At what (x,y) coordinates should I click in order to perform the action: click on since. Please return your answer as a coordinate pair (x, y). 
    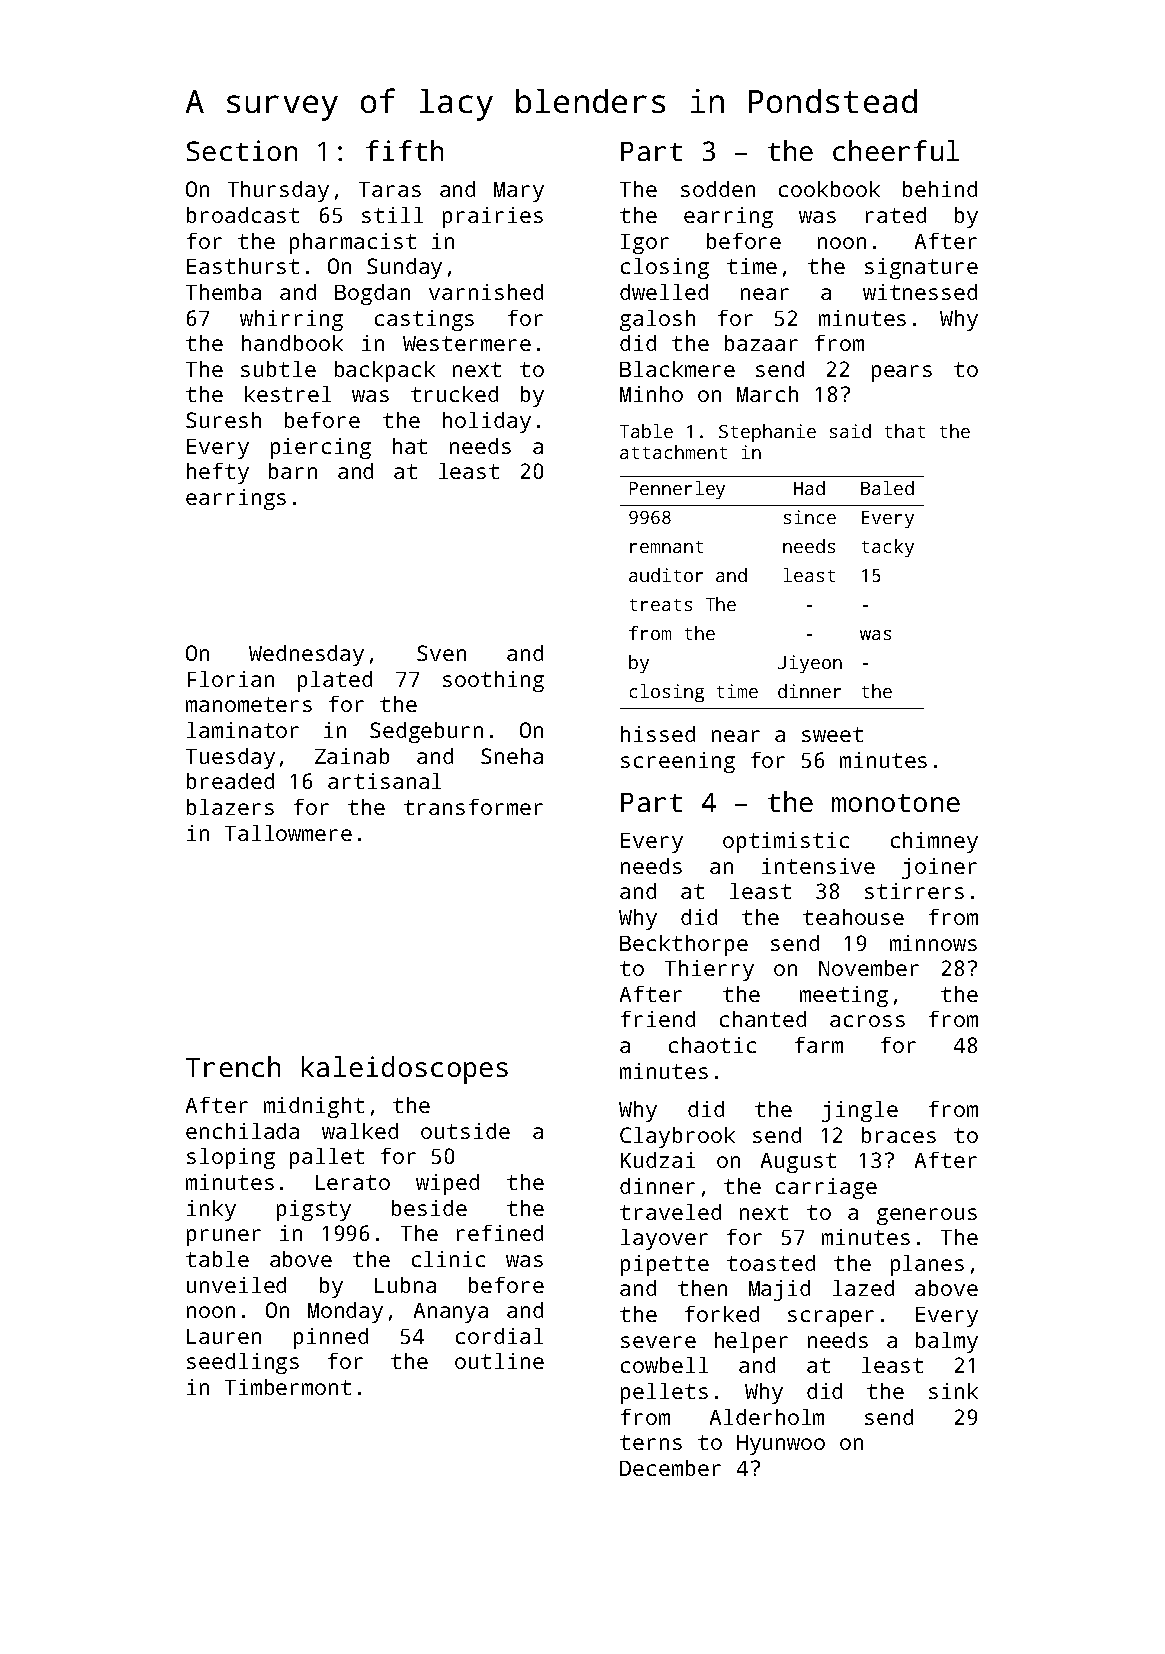
    Looking at the image, I should click on (810, 517).
